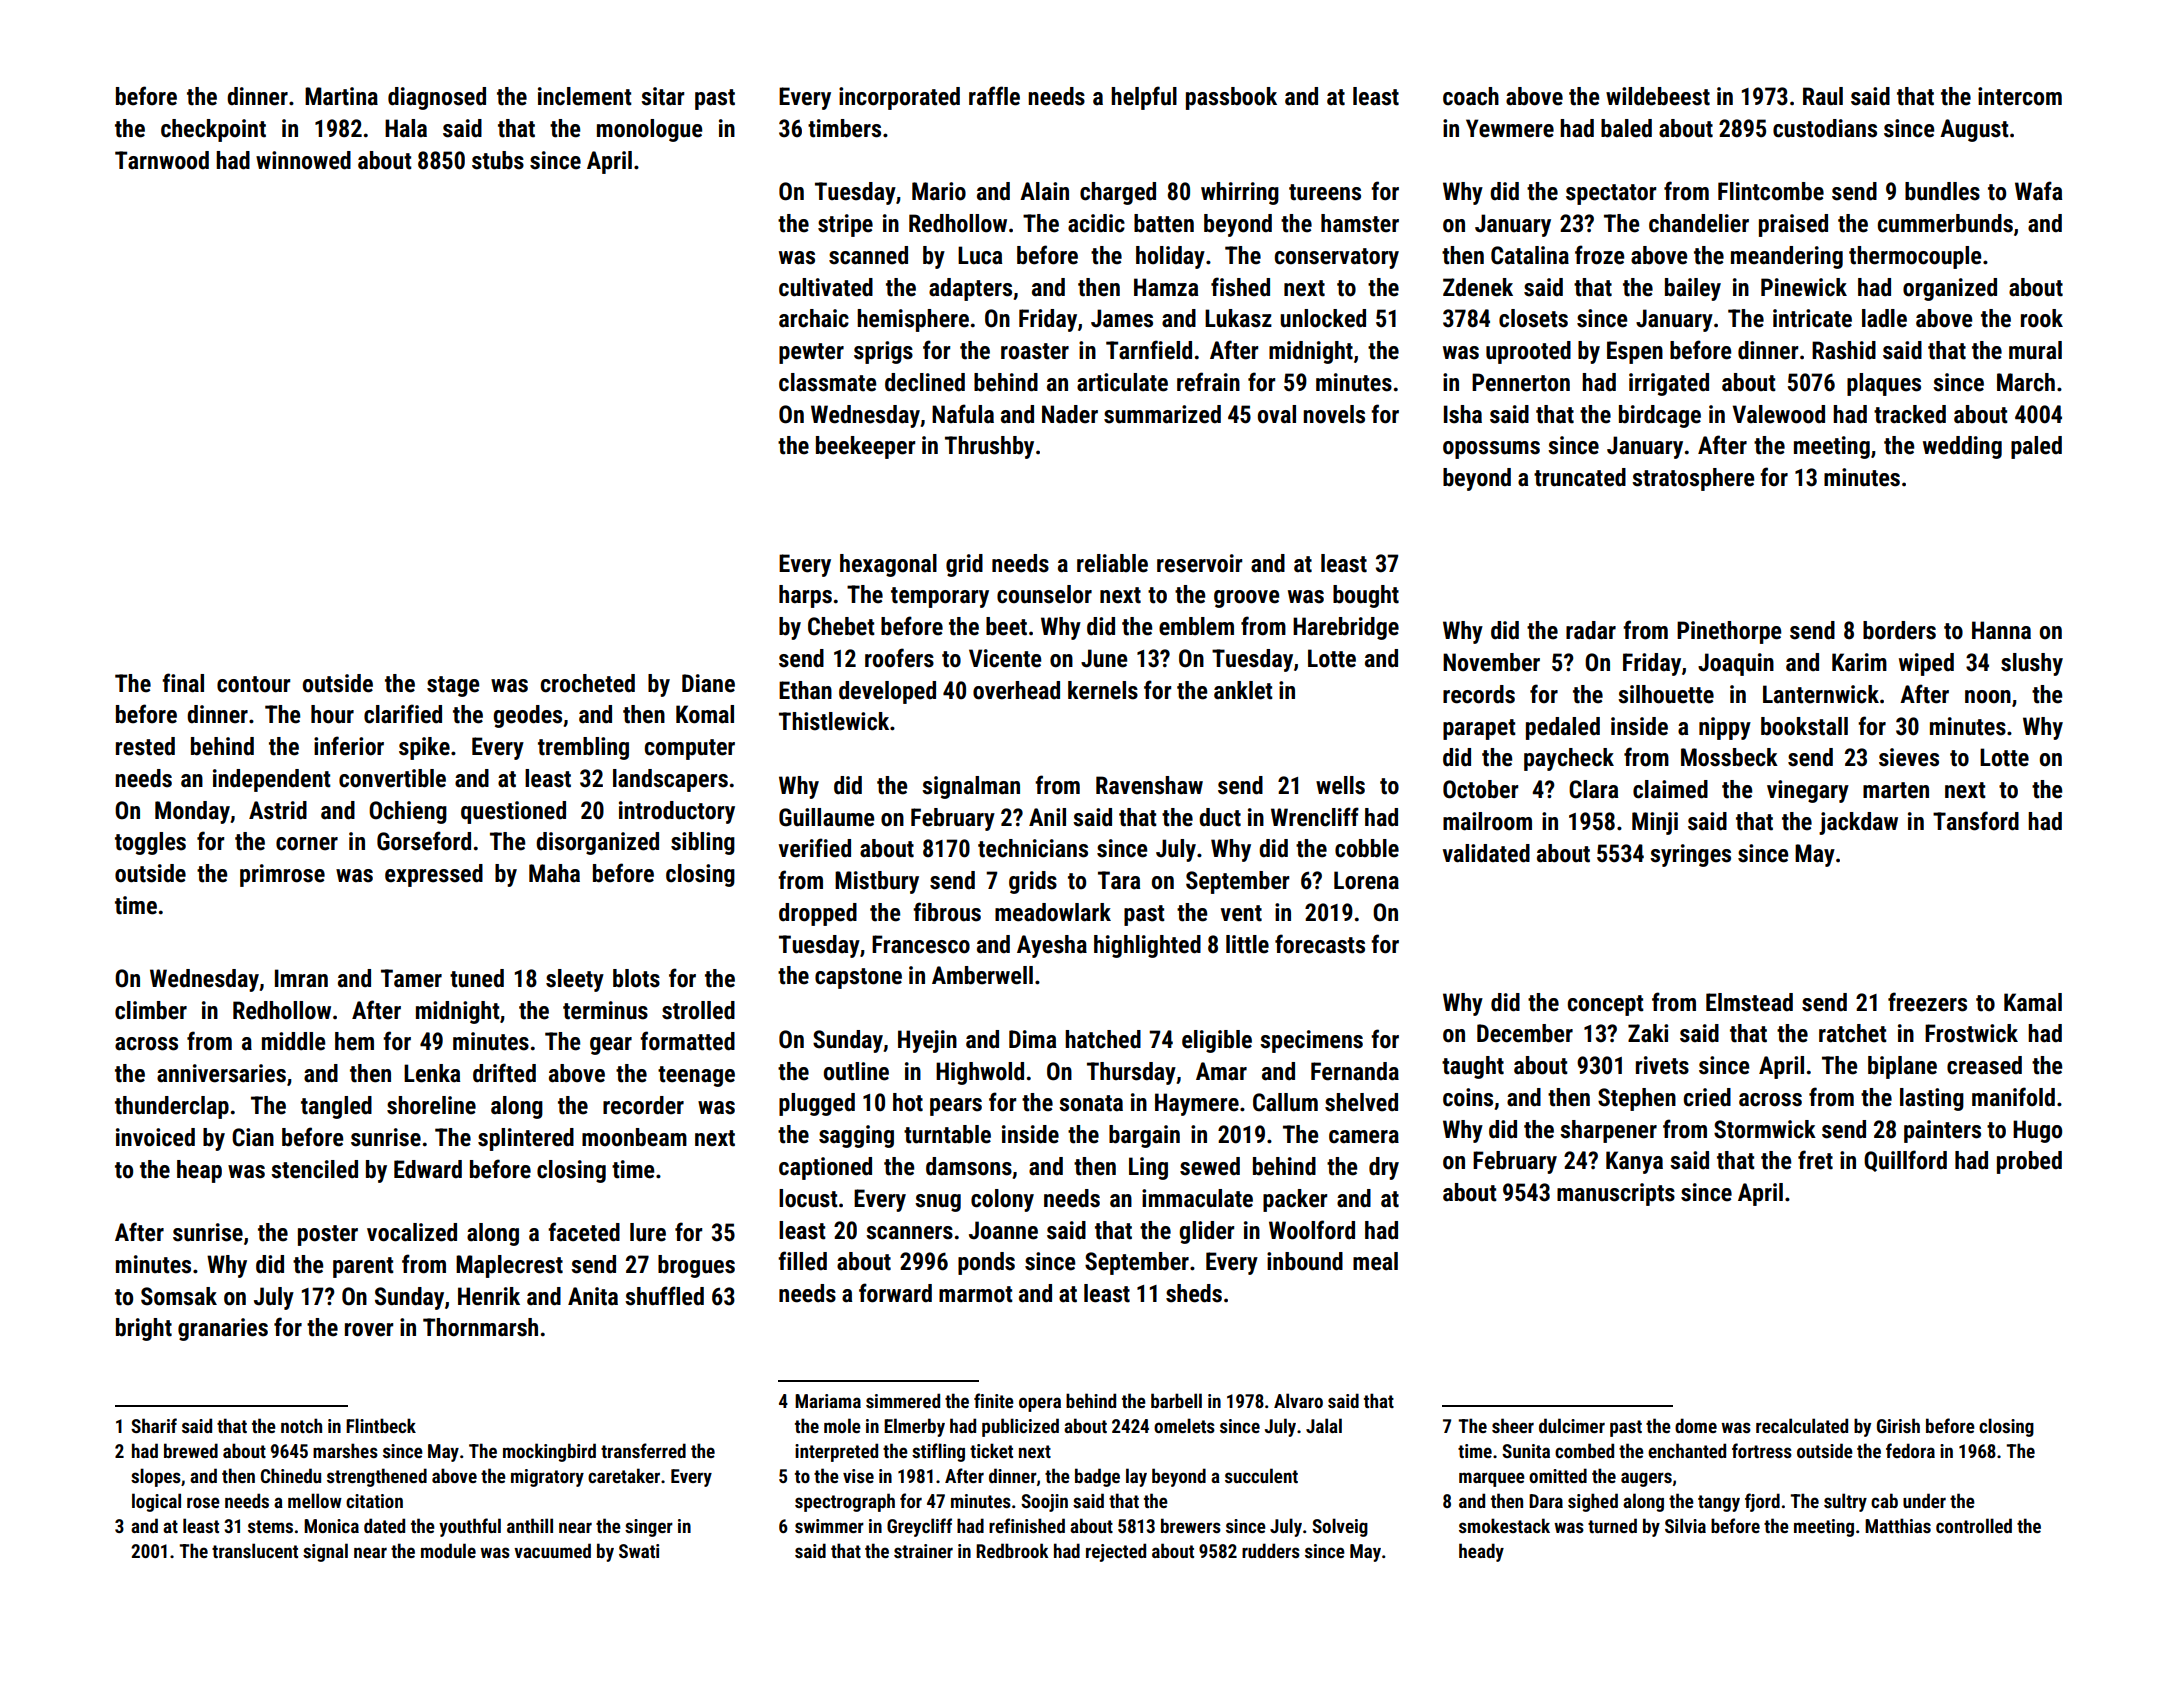 The width and height of the document is (2178, 1683). What do you see at coordinates (899, 98) in the document?
I see `incorporated` at bounding box center [899, 98].
